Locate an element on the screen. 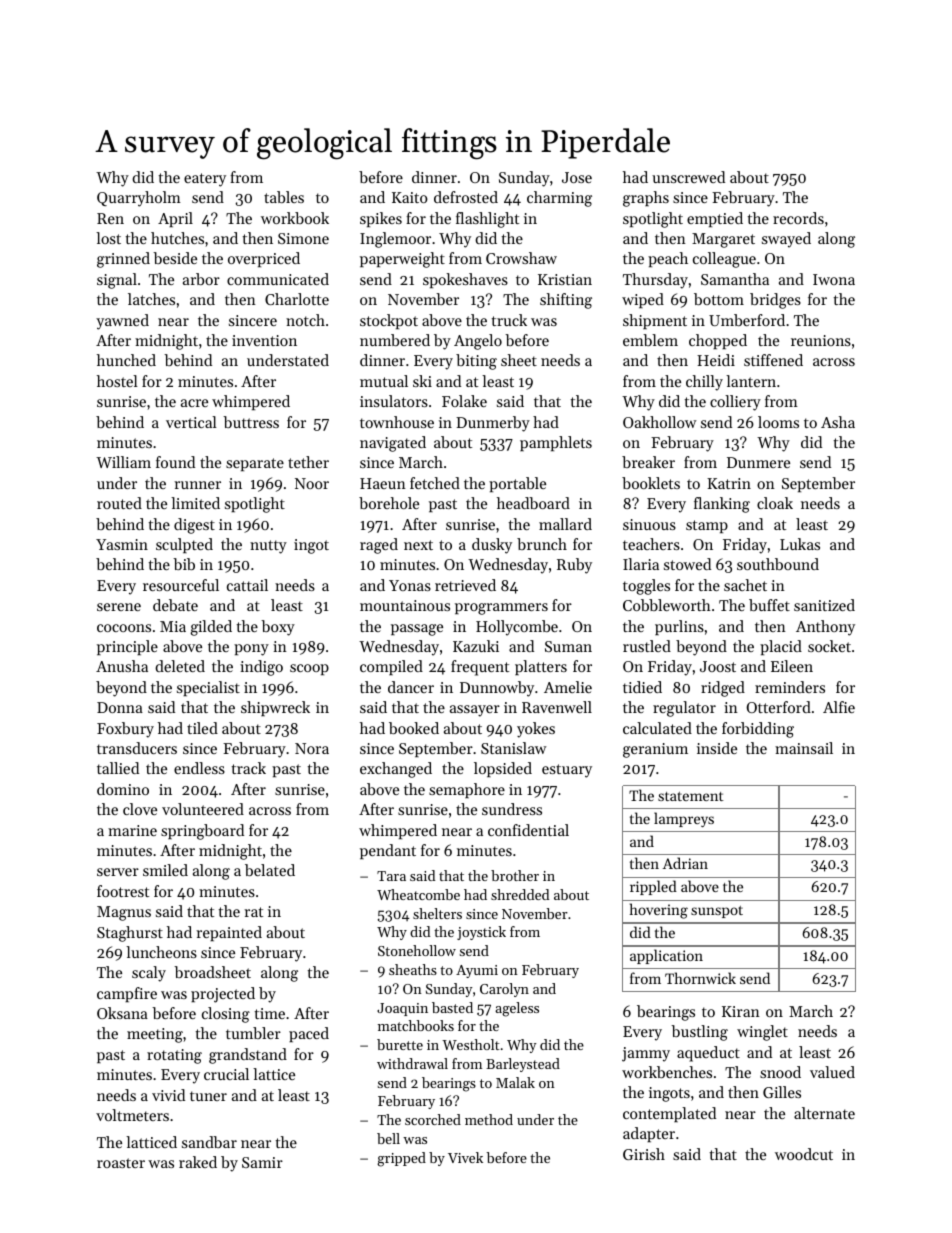 The image size is (952, 1233). mountainous is located at coordinates (405, 605).
